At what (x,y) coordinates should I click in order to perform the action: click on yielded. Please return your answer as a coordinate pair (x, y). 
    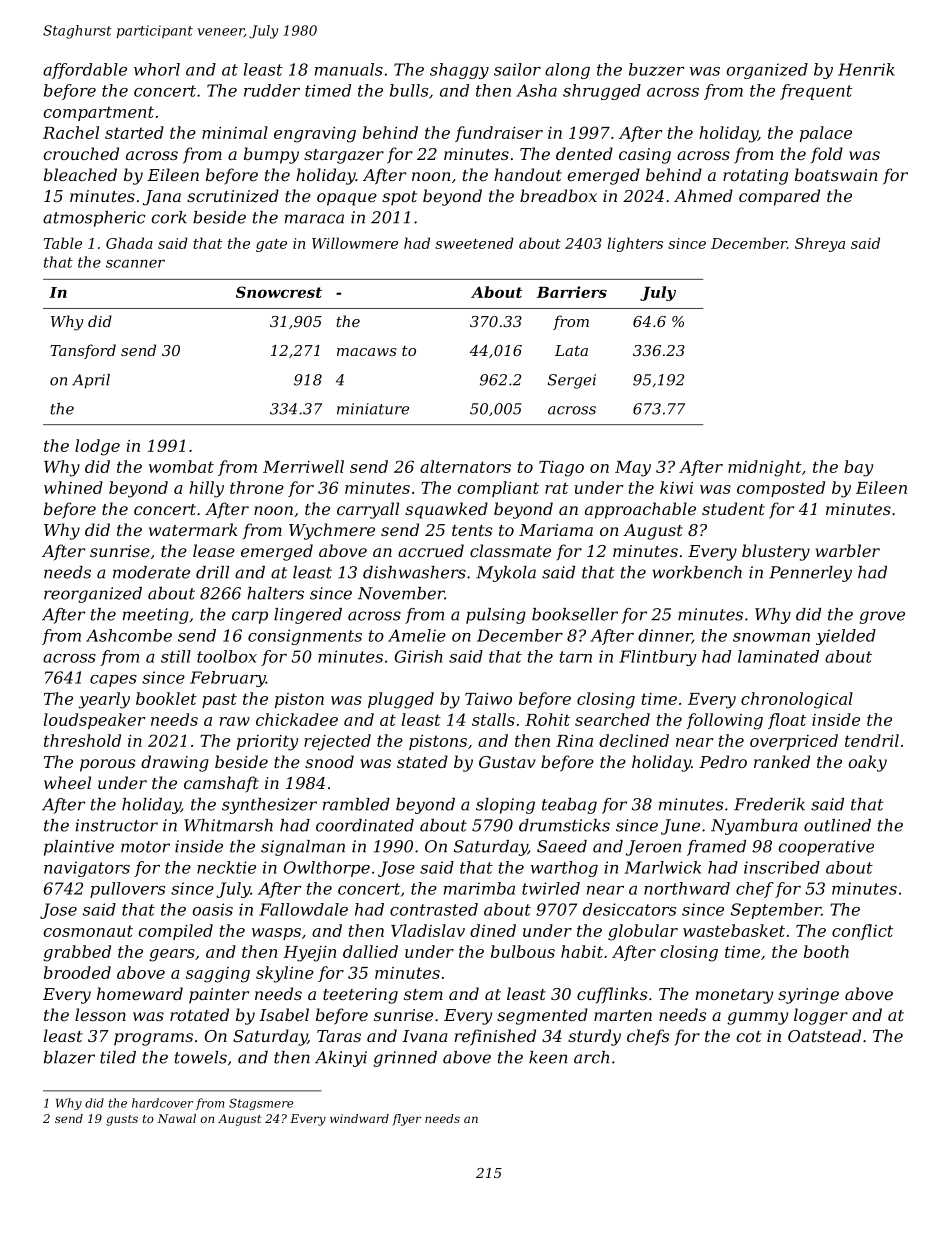
    Looking at the image, I should click on (846, 637).
